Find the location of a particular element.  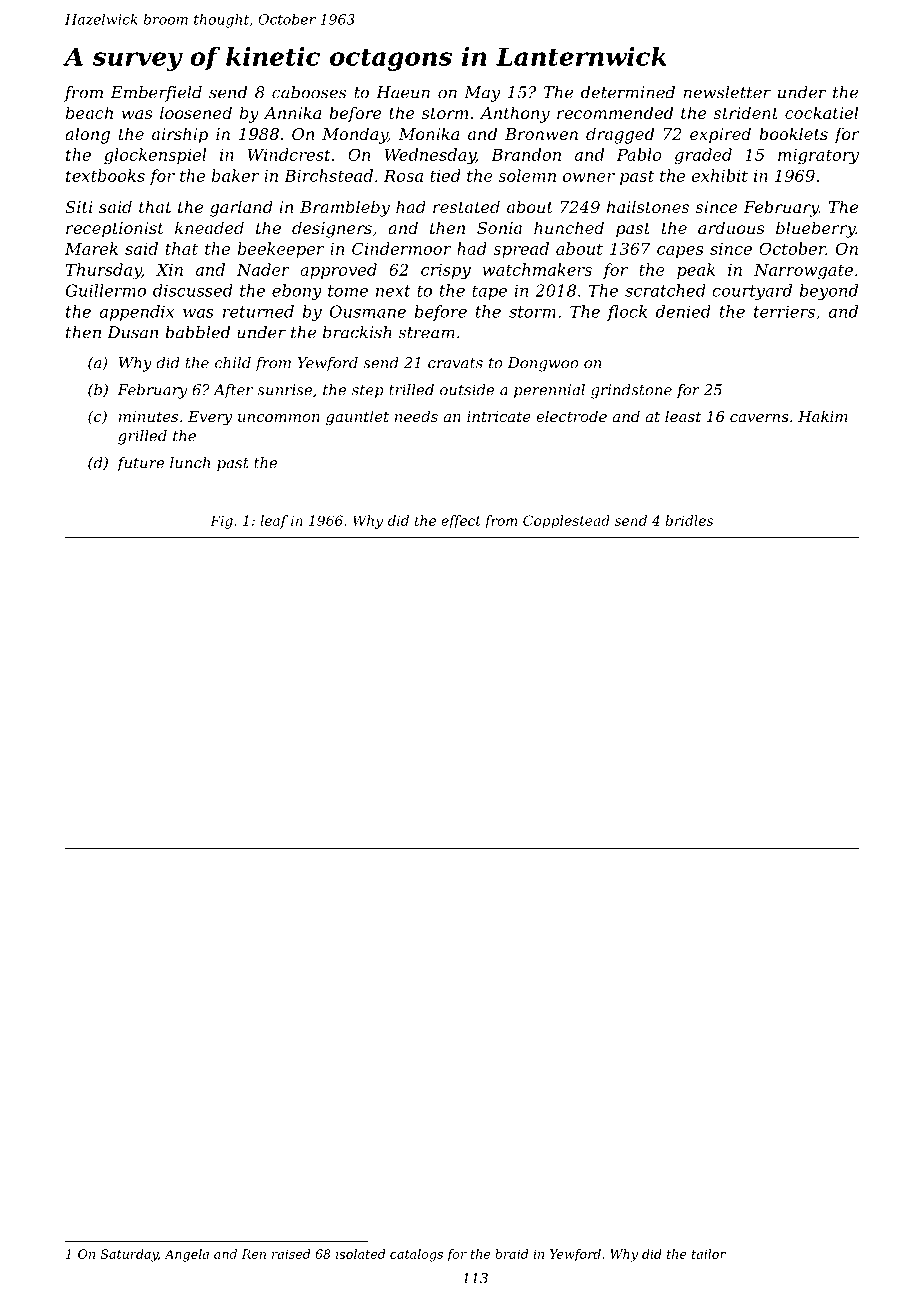

Copplestead is located at coordinates (566, 522).
